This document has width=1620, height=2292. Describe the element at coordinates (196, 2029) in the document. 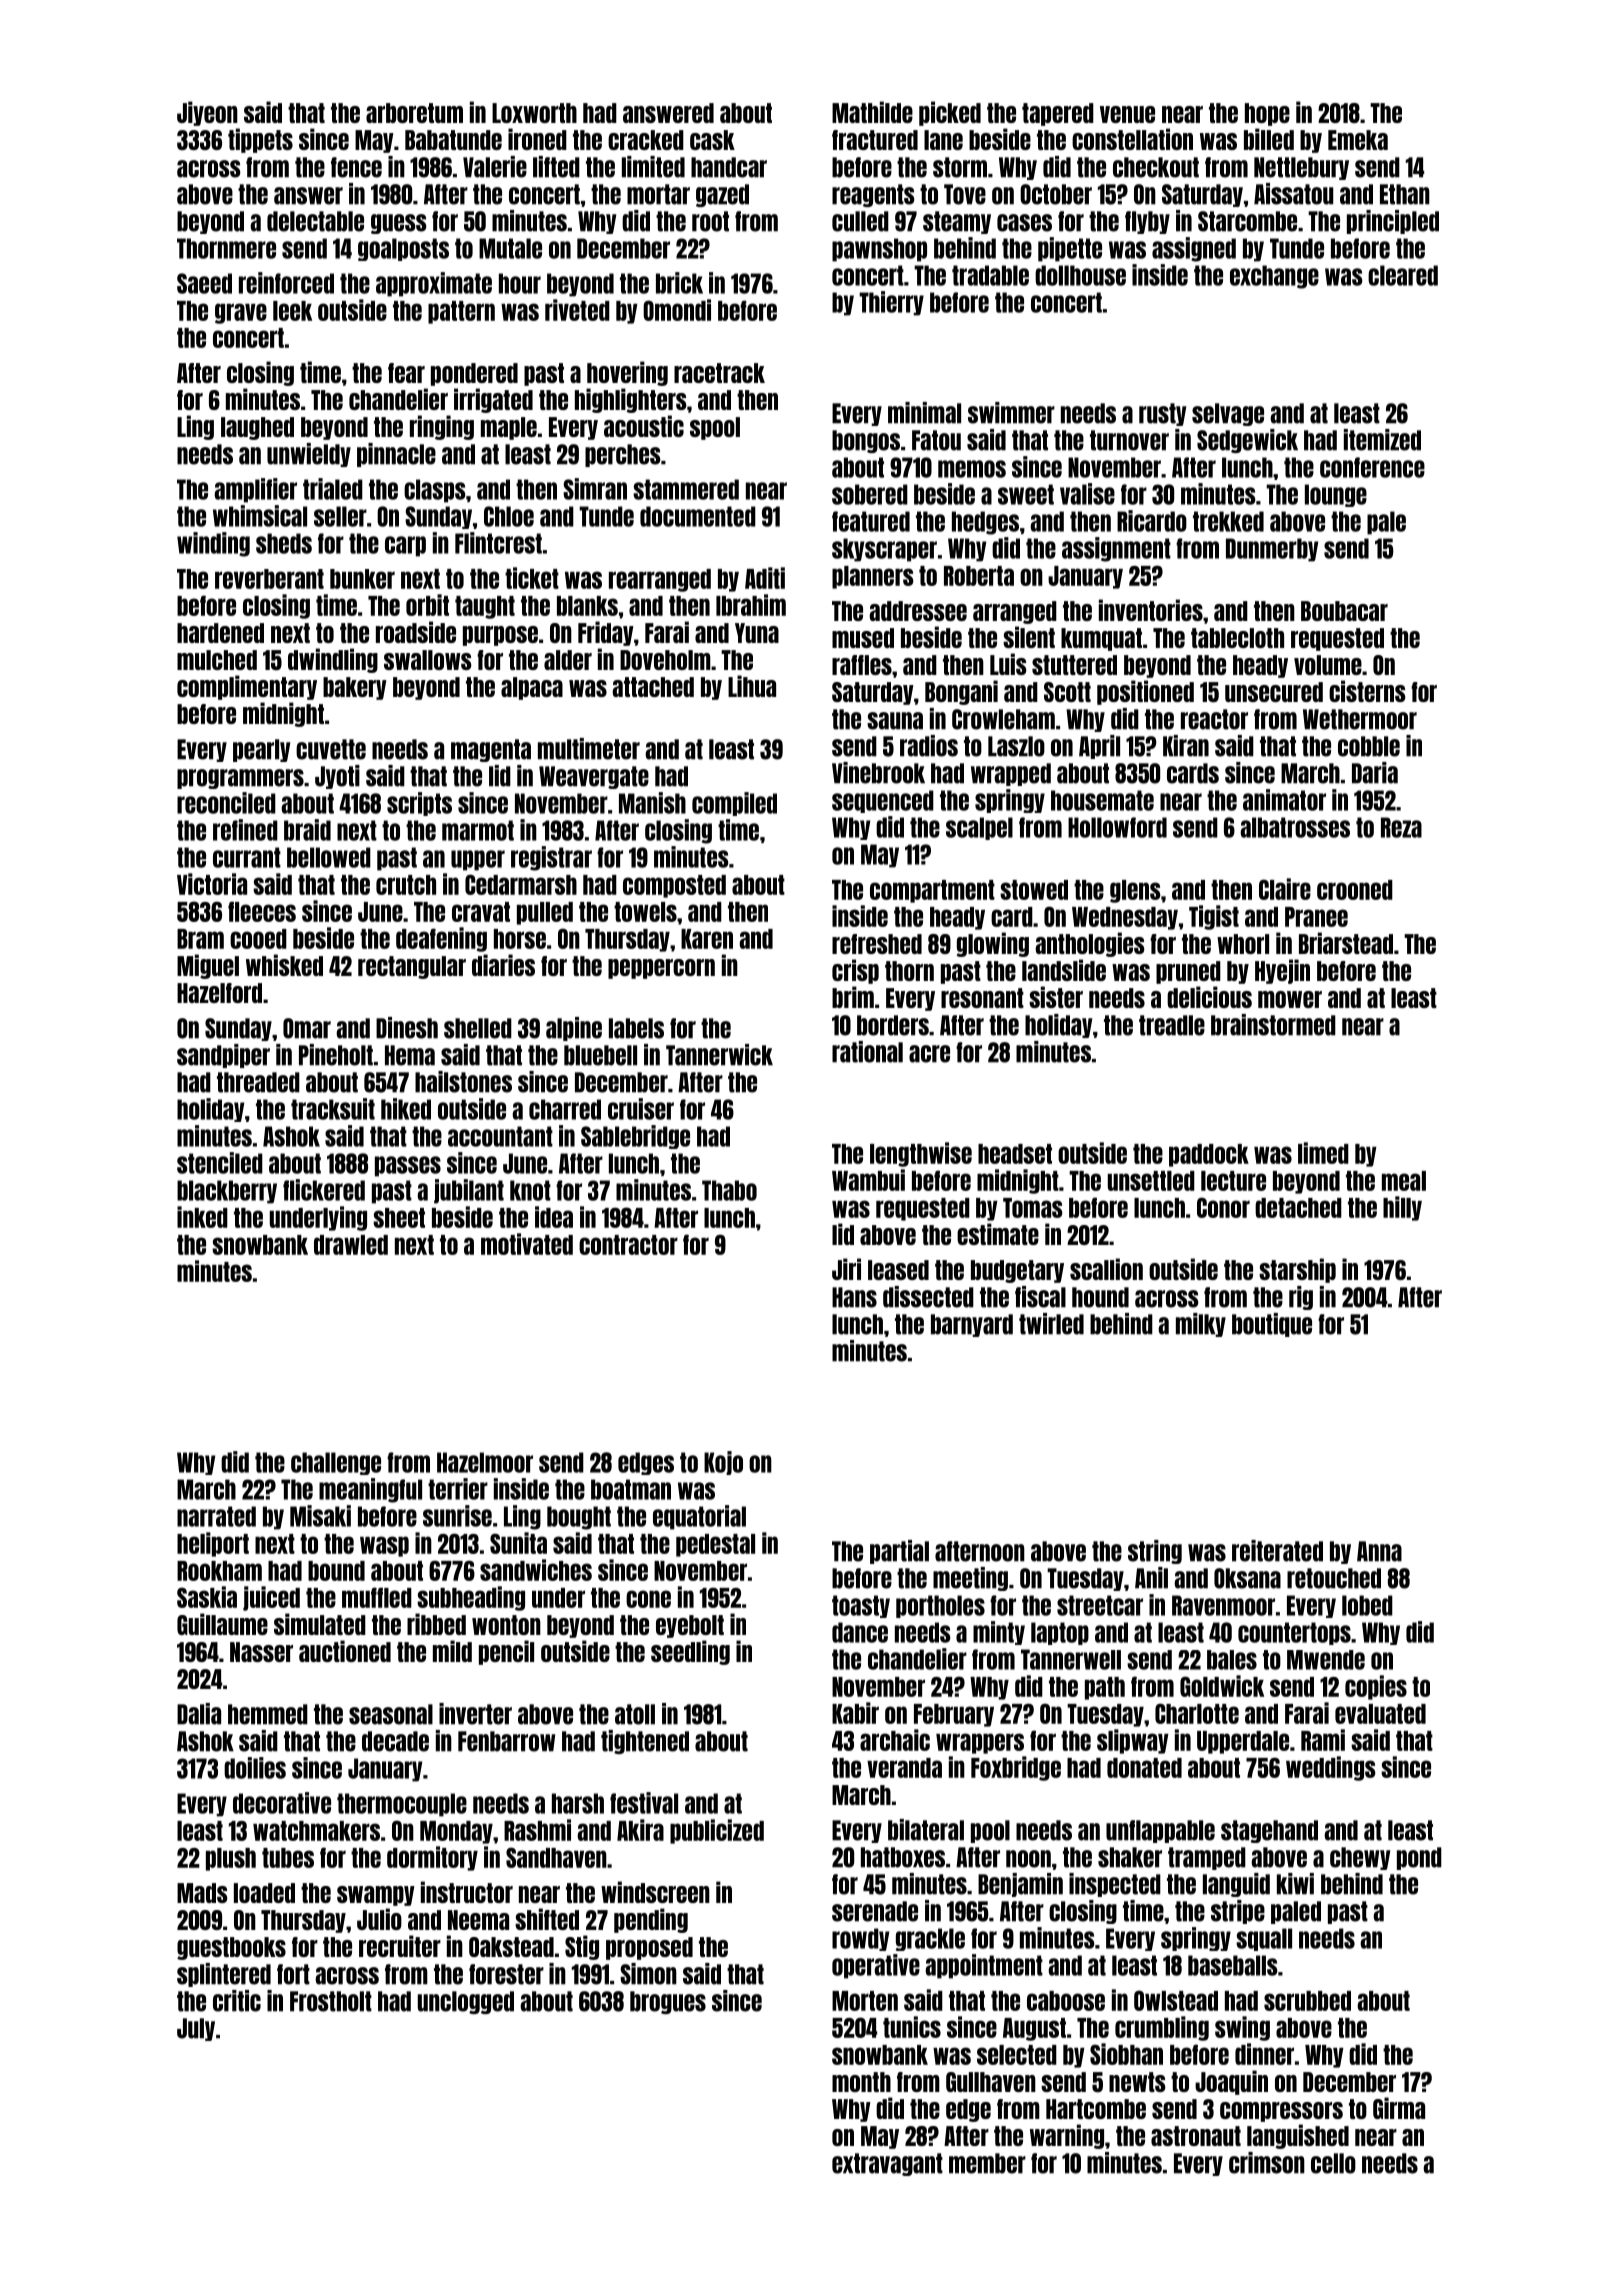

I see `July` at that location.
